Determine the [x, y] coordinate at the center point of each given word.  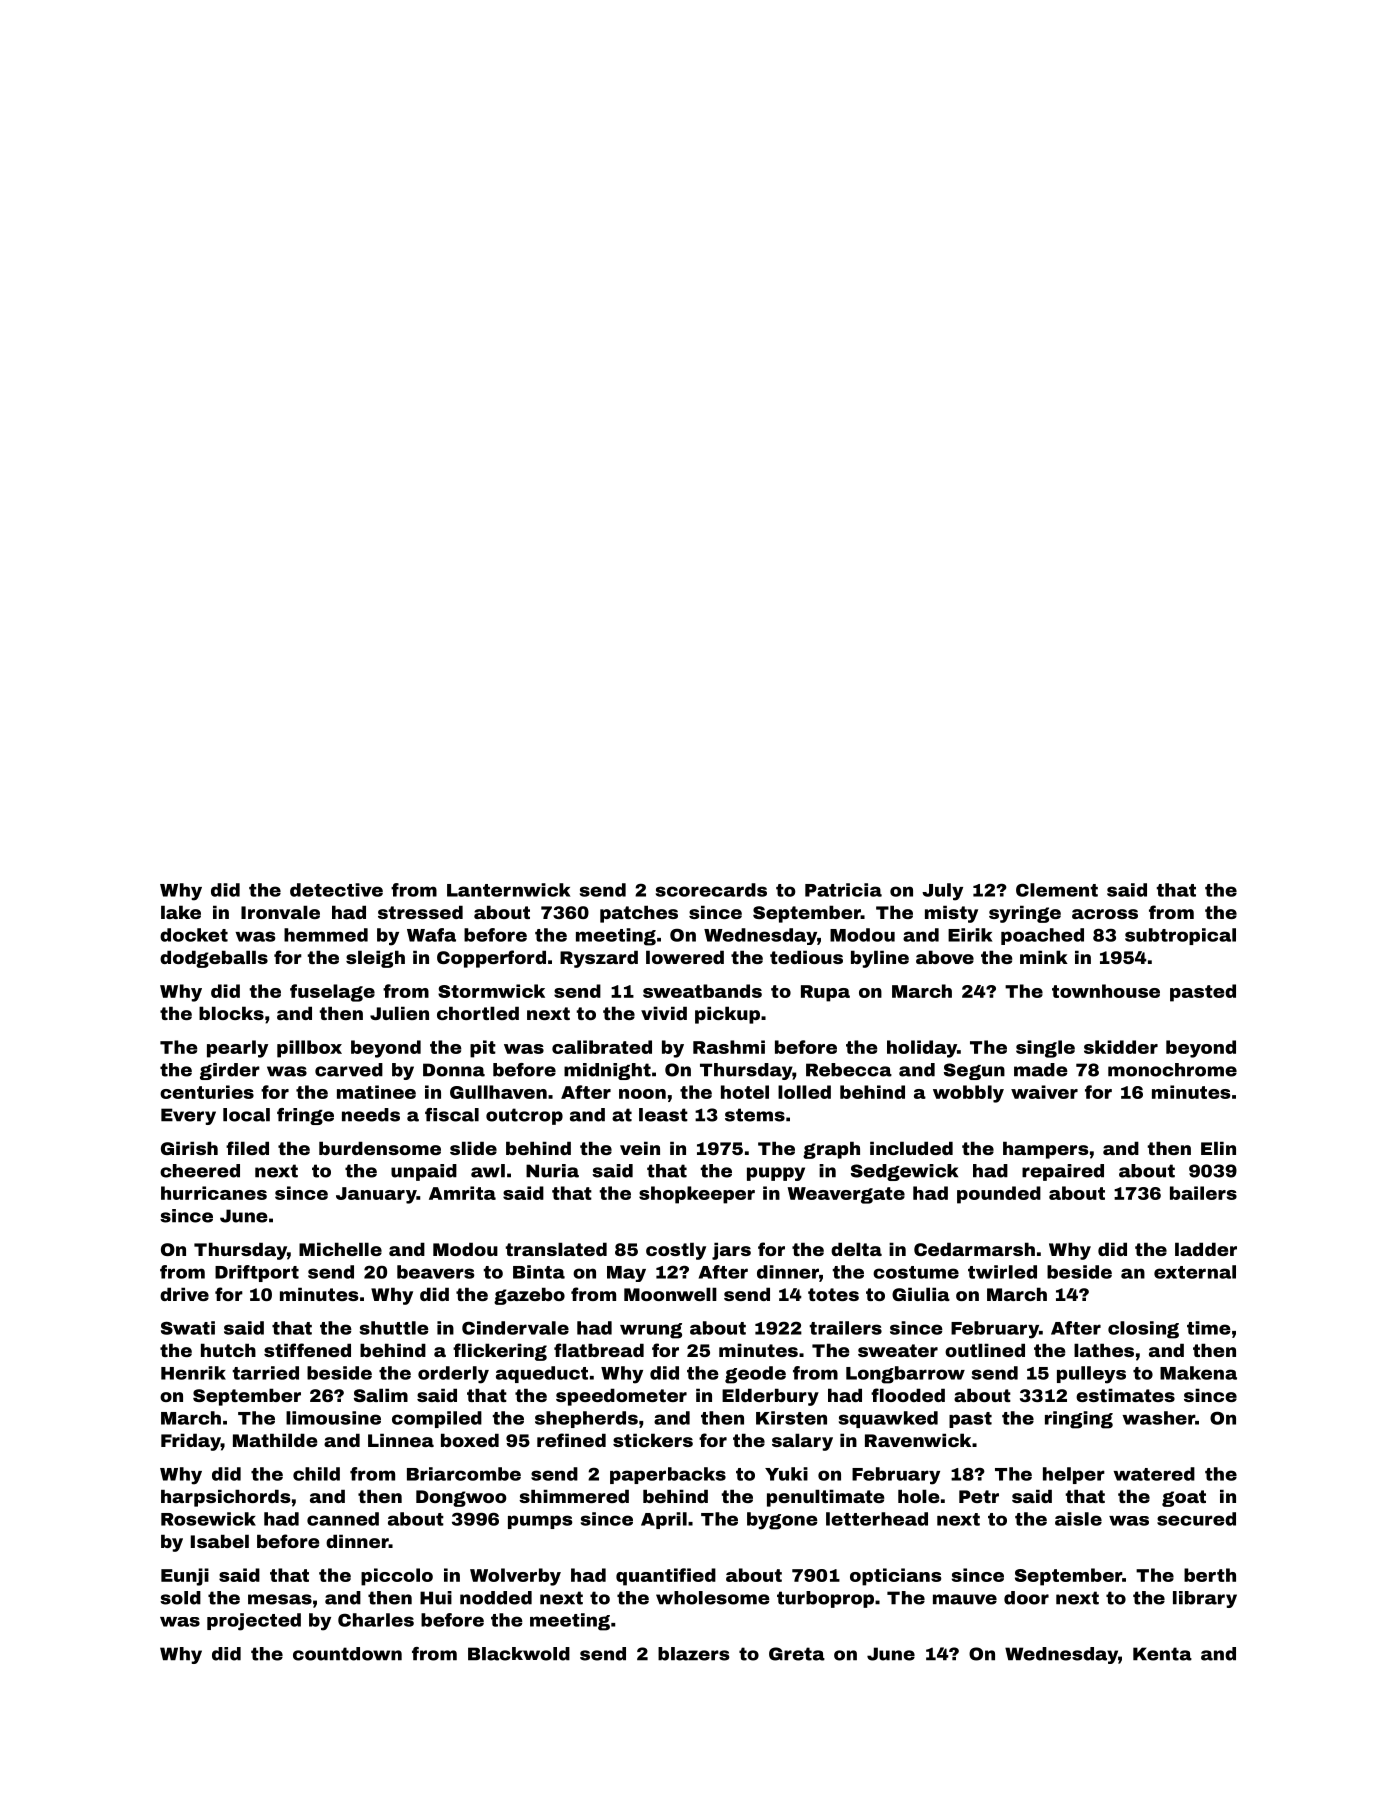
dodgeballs [214, 959]
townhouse [1106, 991]
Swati [188, 1328]
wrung [651, 1331]
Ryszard [599, 959]
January [376, 1195]
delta [856, 1249]
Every [188, 1116]
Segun [974, 1071]
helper [1074, 1475]
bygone [782, 1521]
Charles [376, 1620]
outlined [985, 1350]
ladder [1206, 1249]
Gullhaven [498, 1092]
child [316, 1474]
